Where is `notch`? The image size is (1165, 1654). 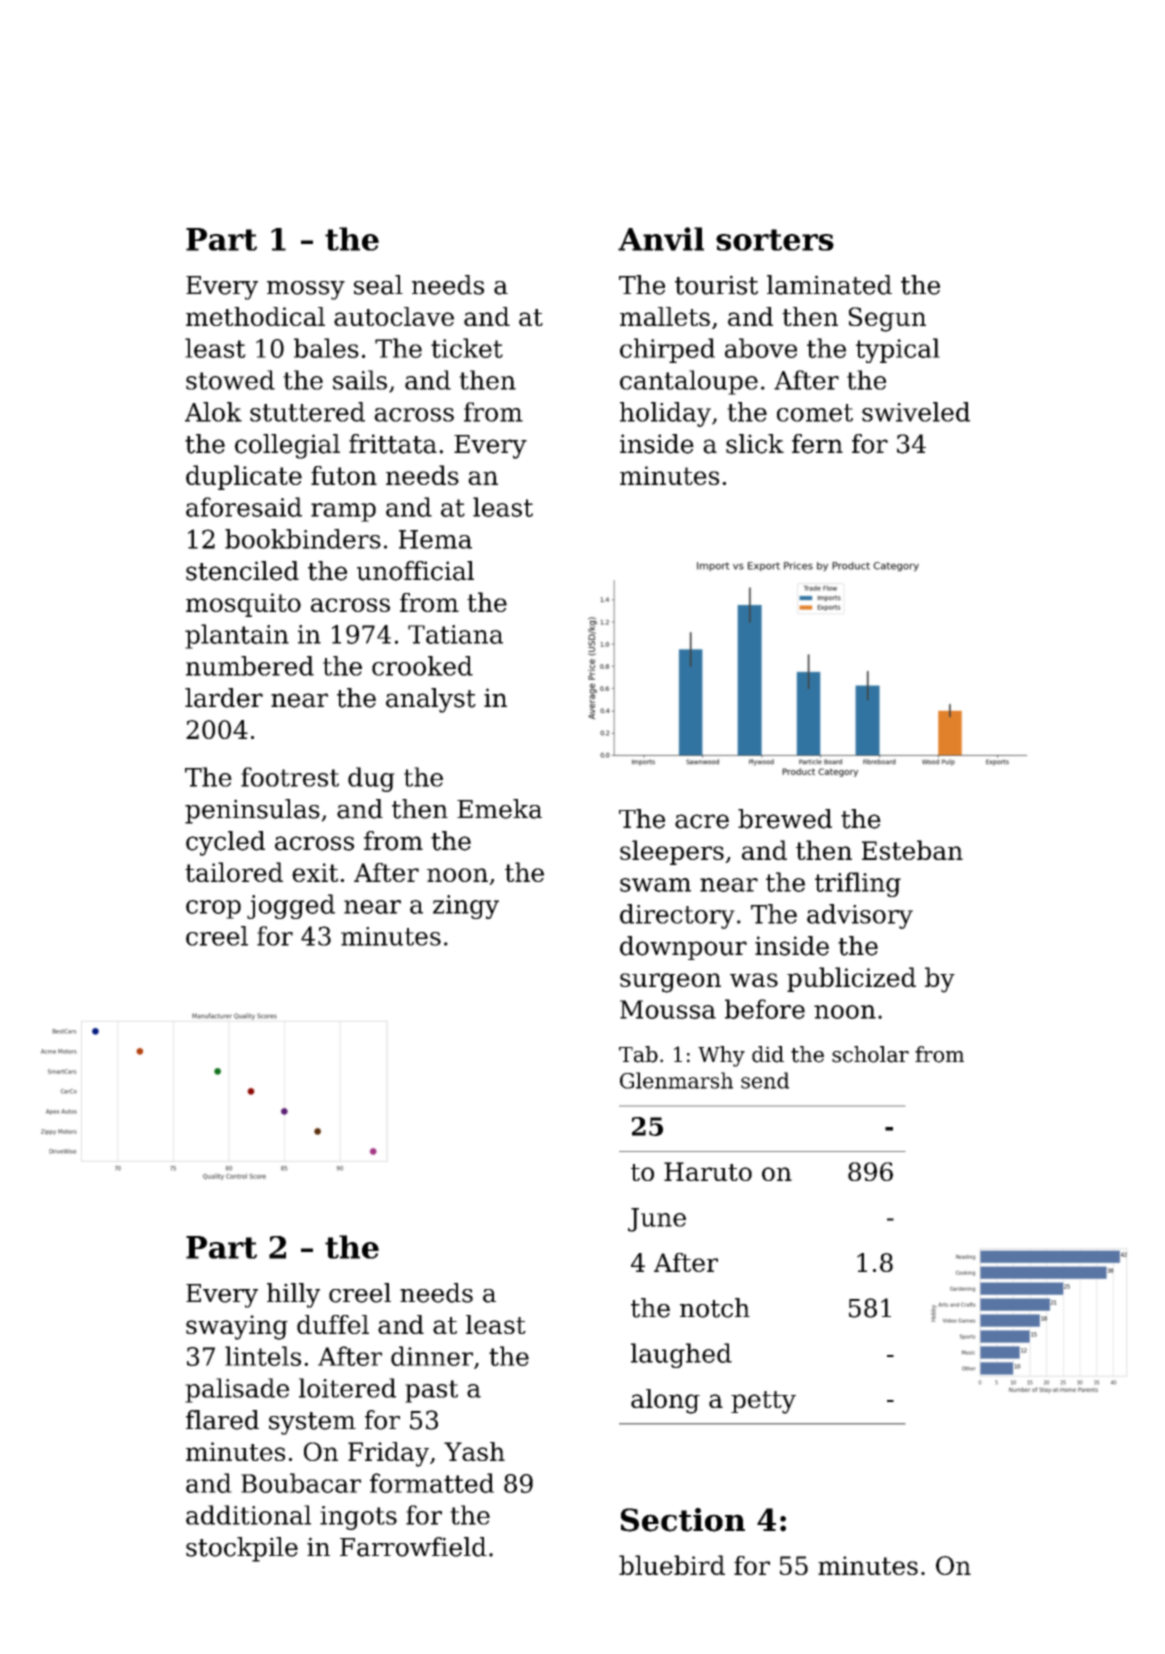
notch is located at coordinates (715, 1308).
